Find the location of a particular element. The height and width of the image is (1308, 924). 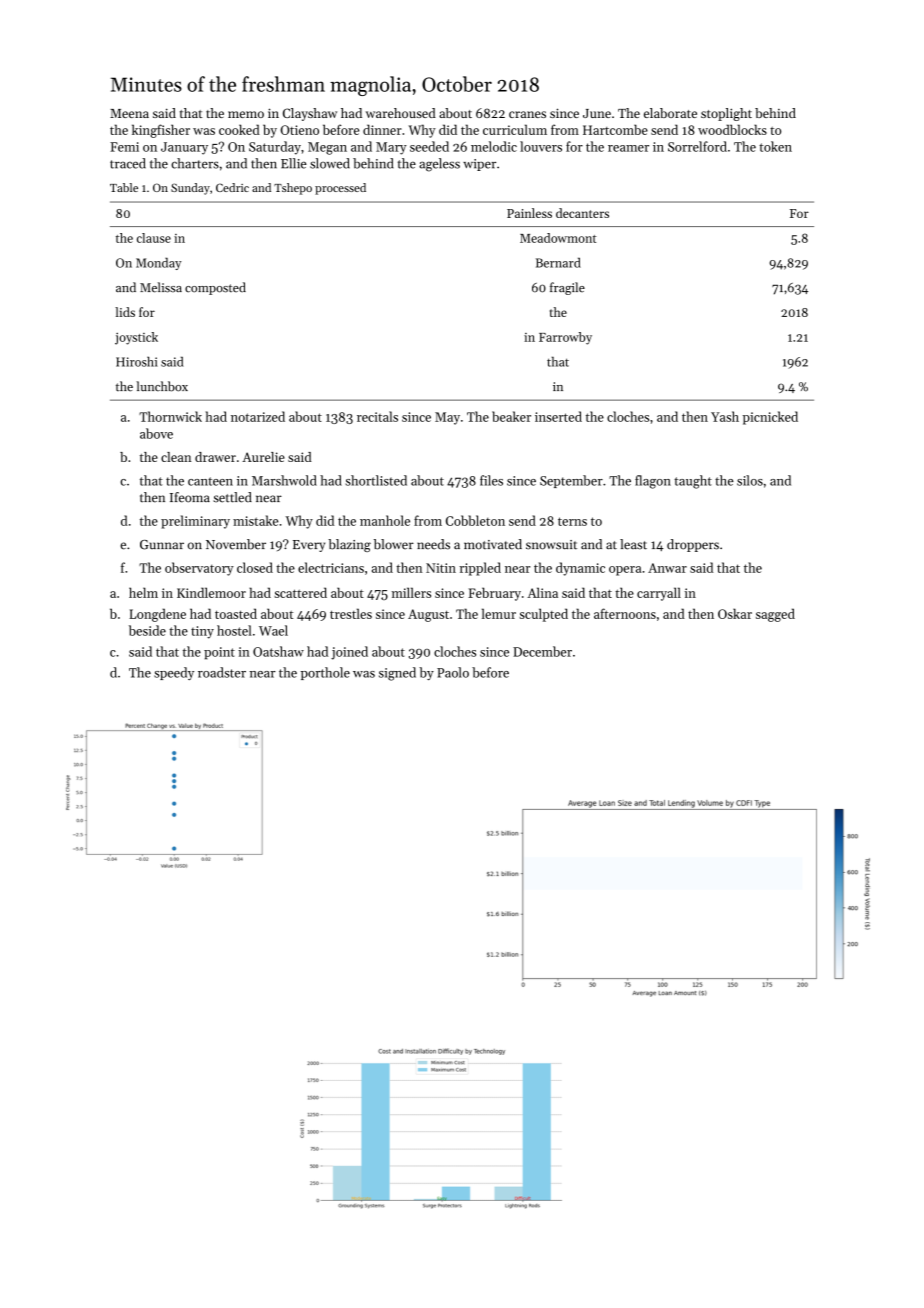

cranes is located at coordinates (527, 114).
